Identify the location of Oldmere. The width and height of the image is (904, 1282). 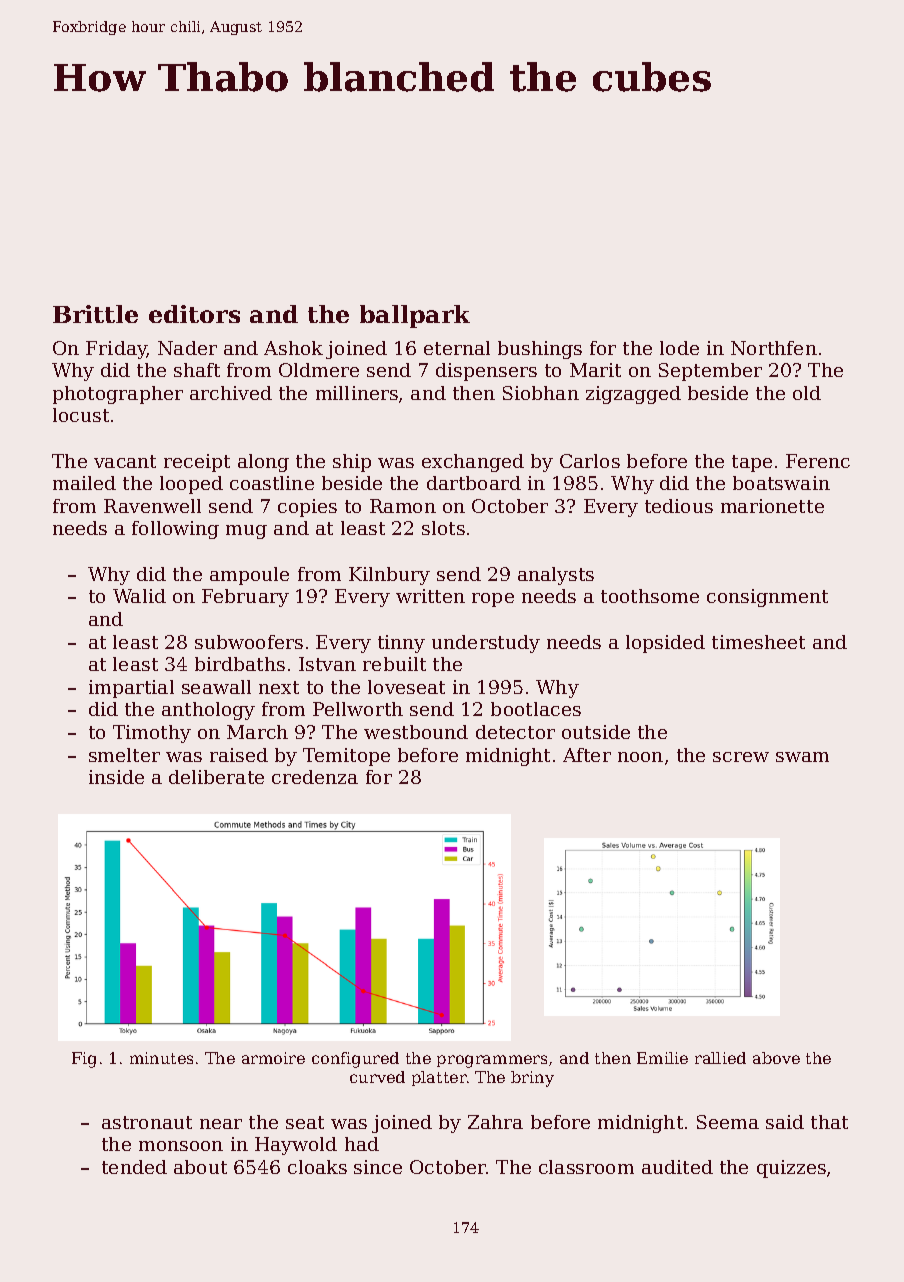
(319, 370).
